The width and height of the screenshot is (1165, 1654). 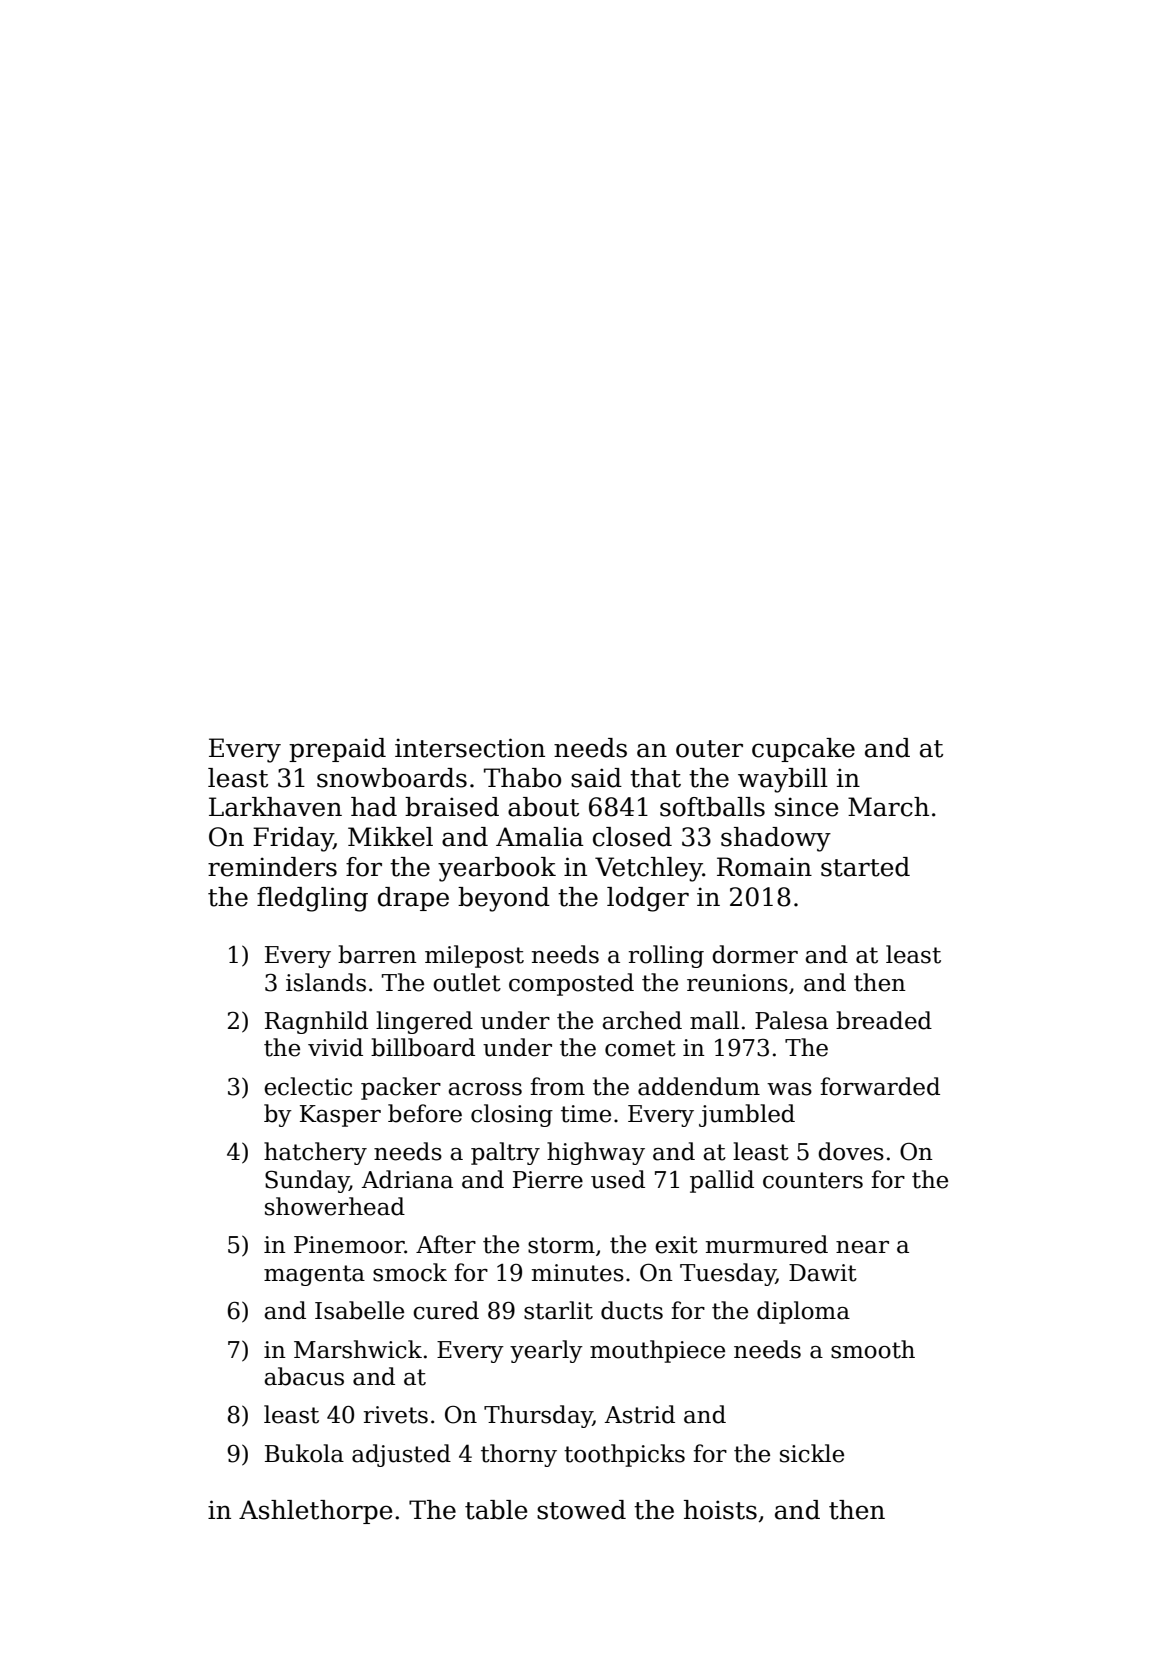 I want to click on Sunday, so click(x=307, y=1181).
